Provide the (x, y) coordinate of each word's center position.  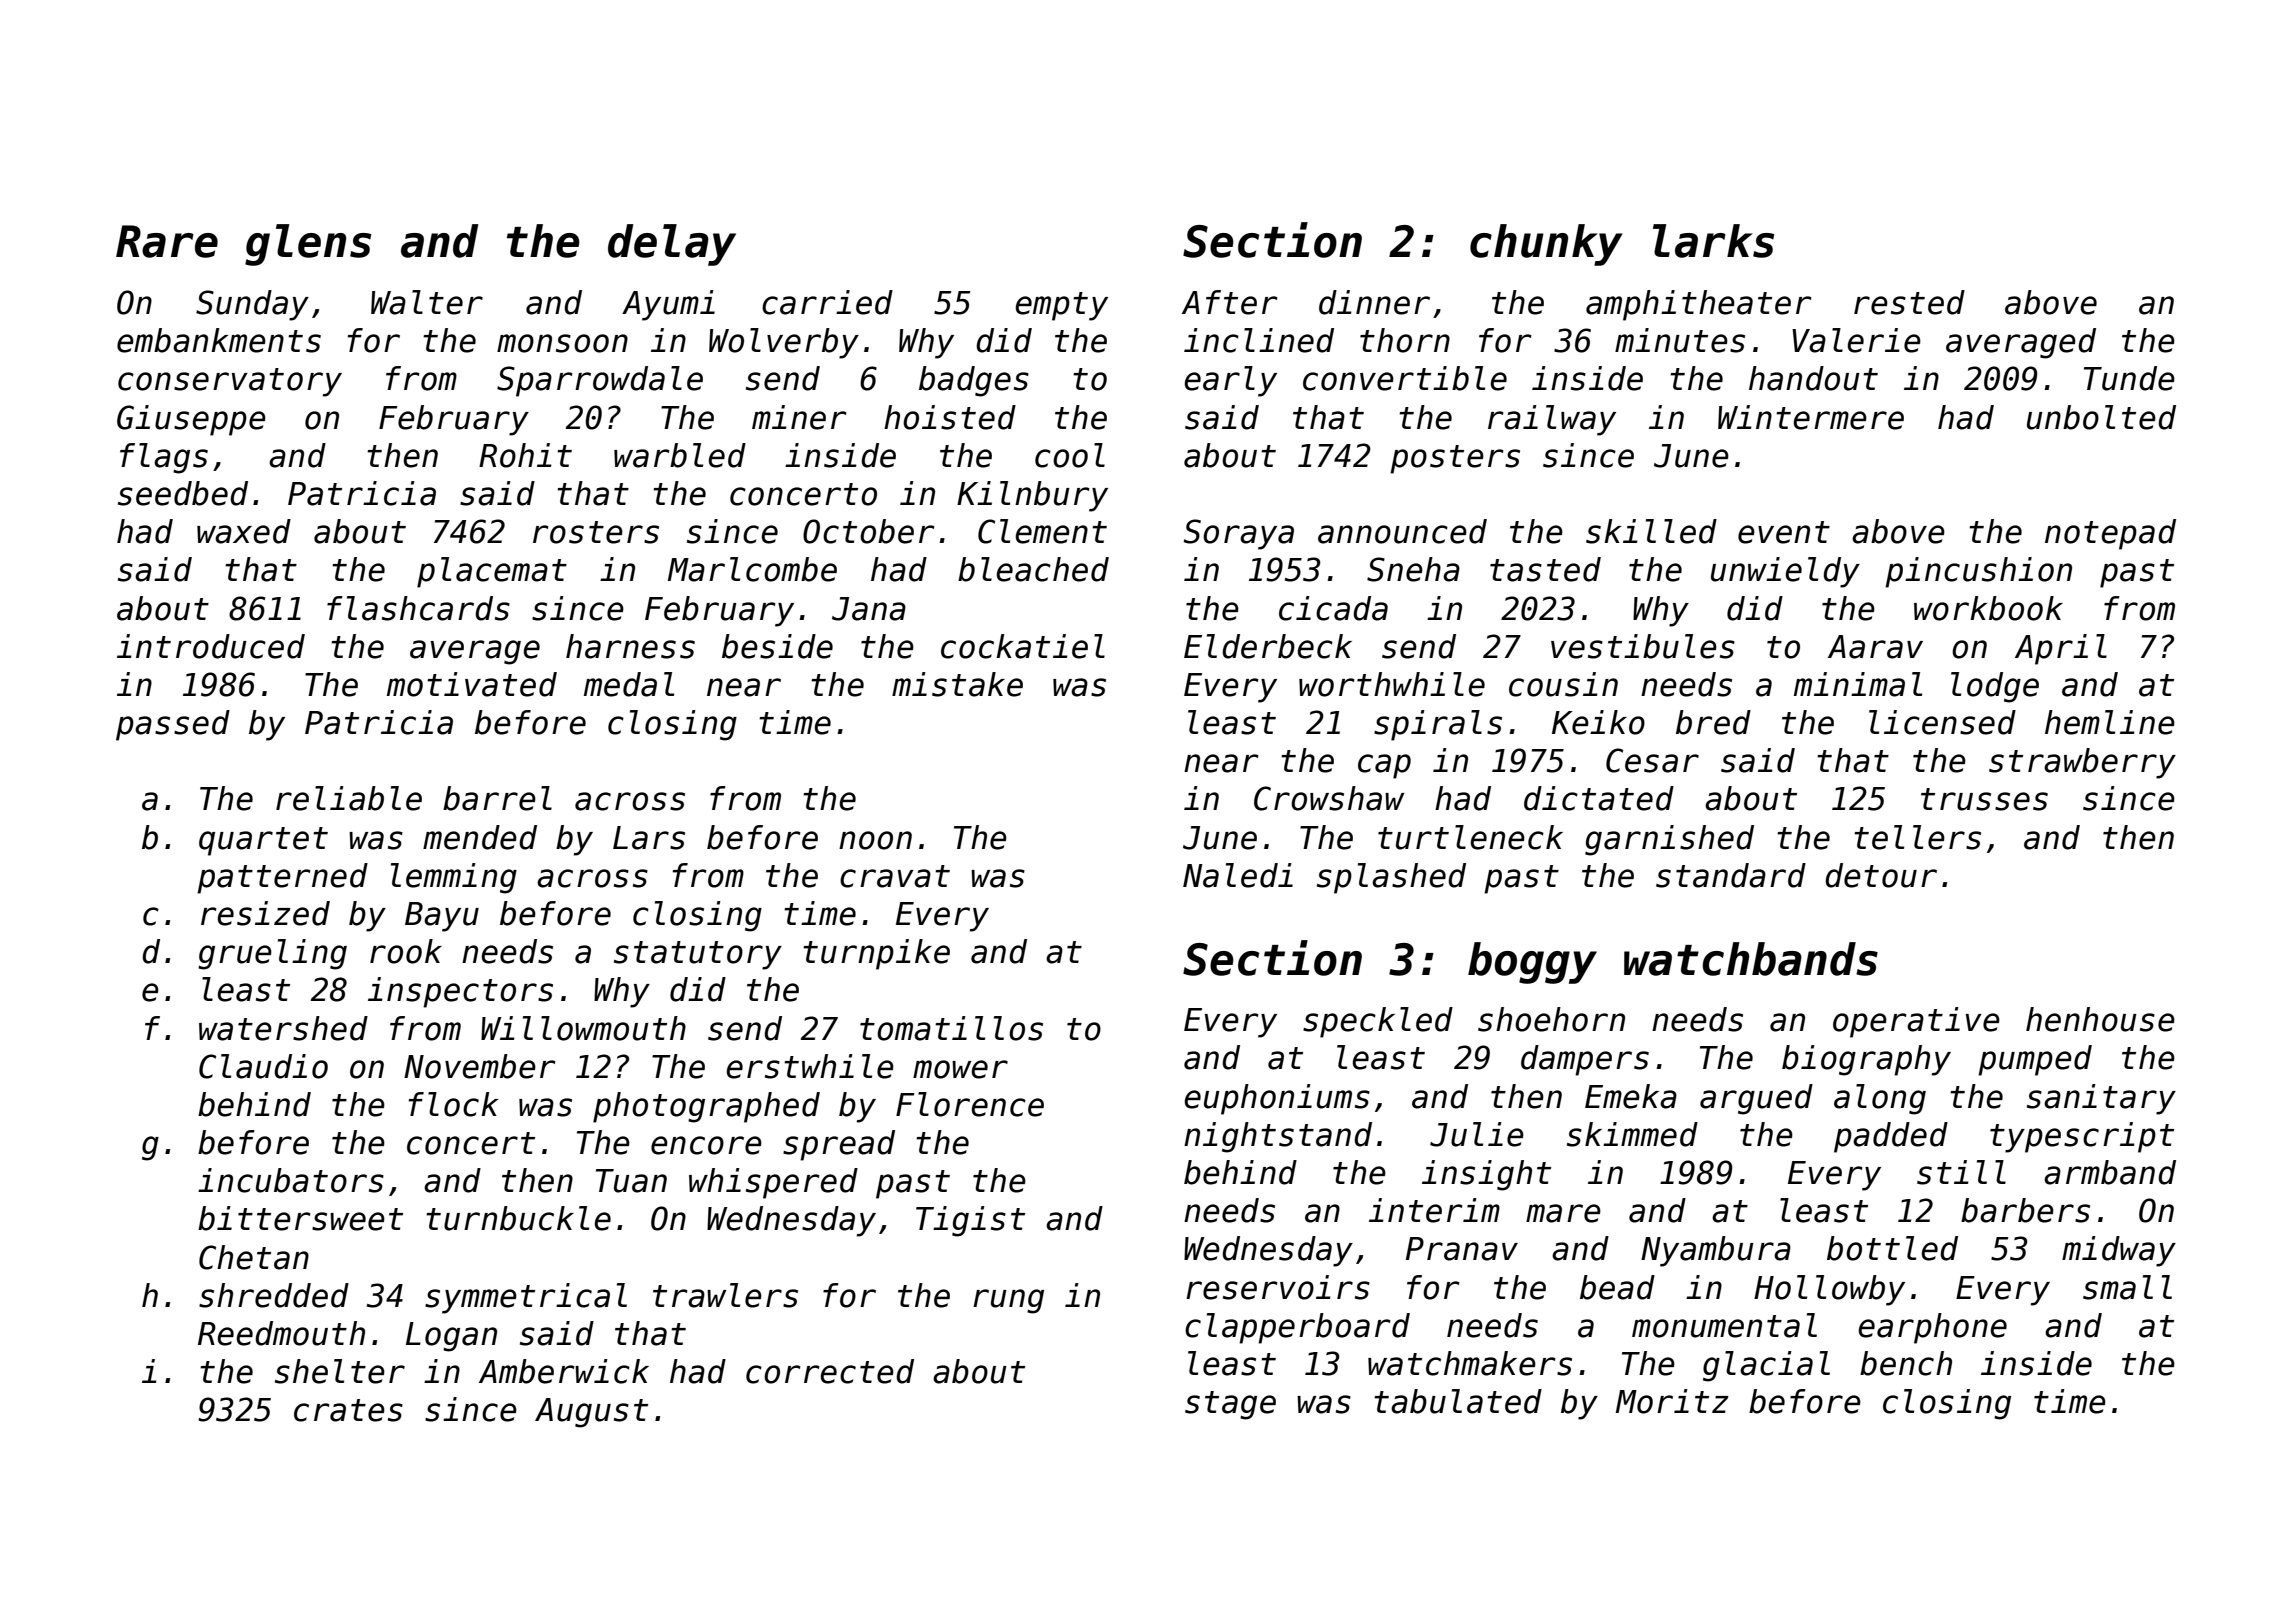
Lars (649, 838)
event (1784, 532)
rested (1909, 302)
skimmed (1632, 1134)
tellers (1917, 837)
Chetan (254, 1257)
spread (839, 1145)
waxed (244, 531)
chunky (1546, 245)
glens (308, 245)
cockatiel (1023, 646)
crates (348, 1410)
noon (875, 840)
